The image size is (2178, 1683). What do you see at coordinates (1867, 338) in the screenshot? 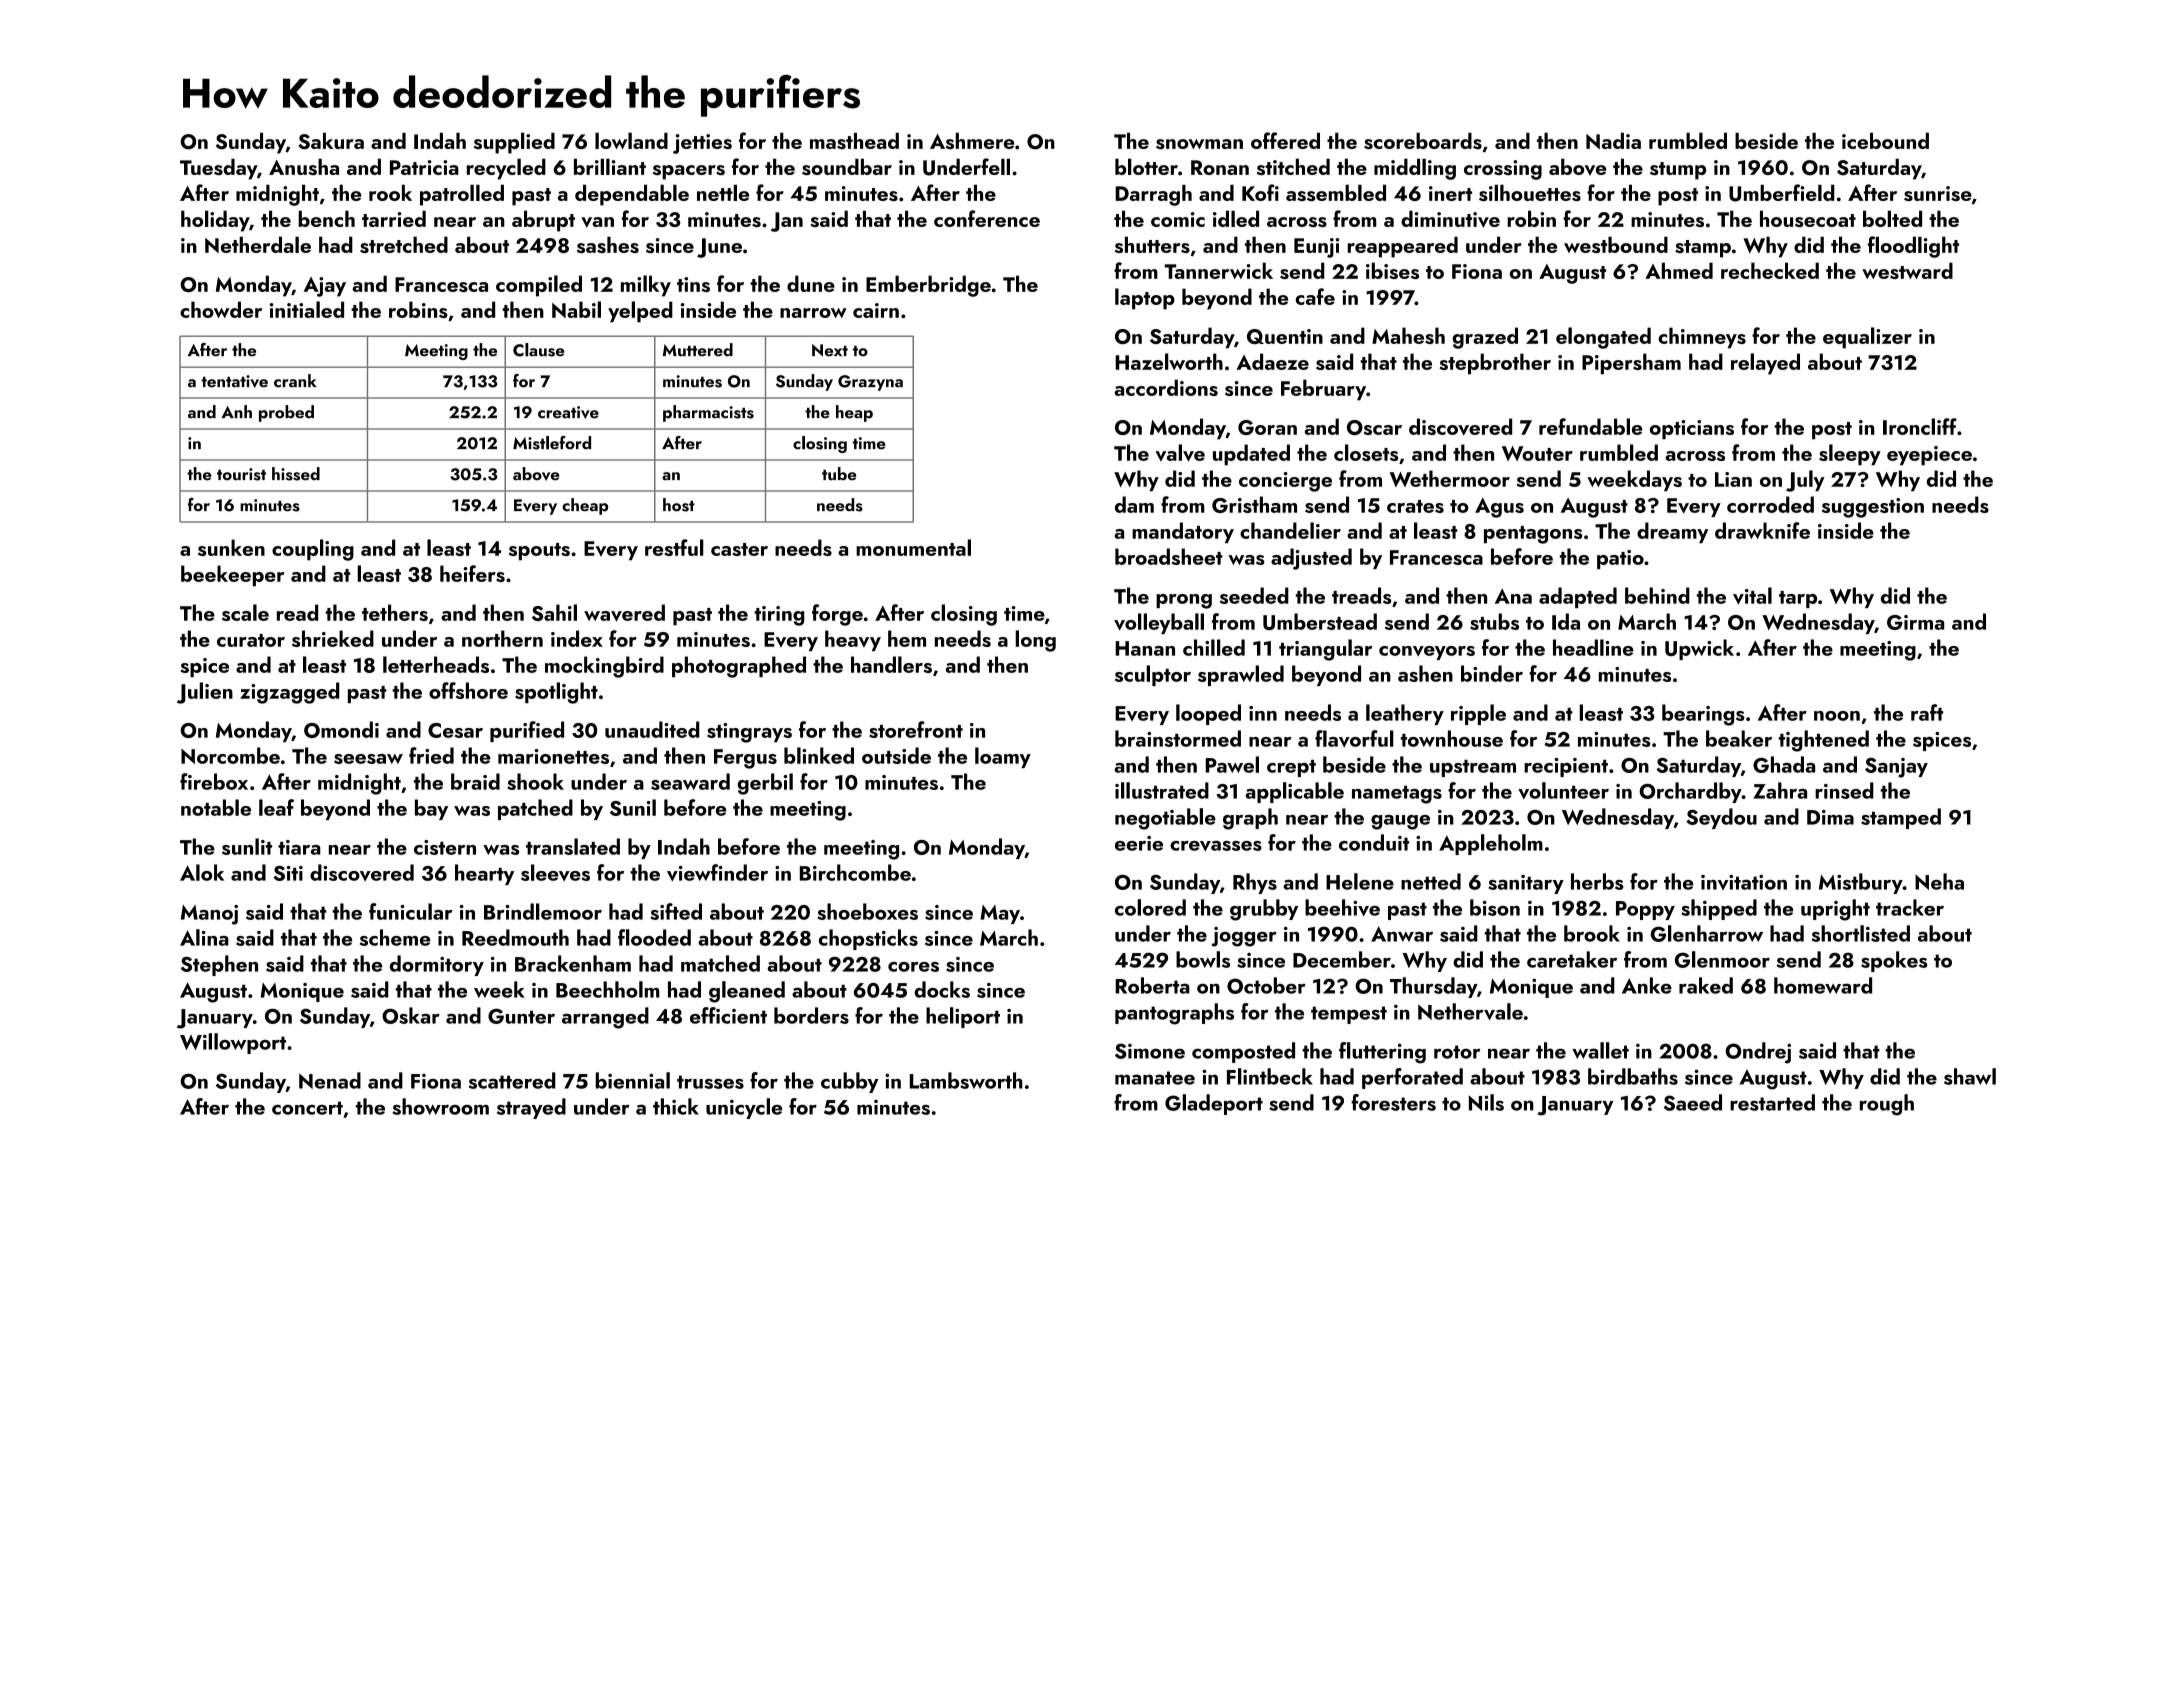
I see `equalizer` at bounding box center [1867, 338].
